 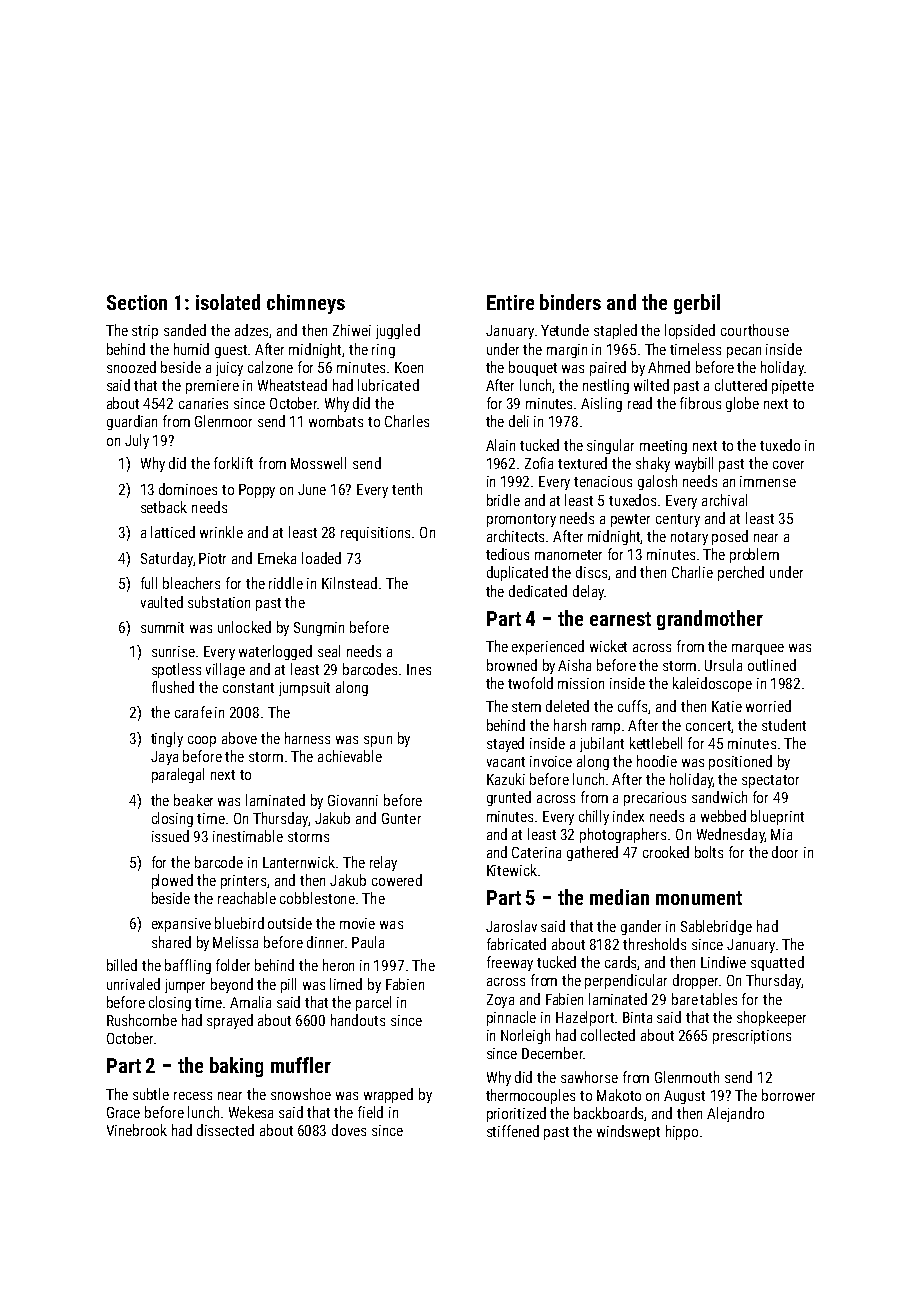 I want to click on Grace, so click(x=123, y=1112).
